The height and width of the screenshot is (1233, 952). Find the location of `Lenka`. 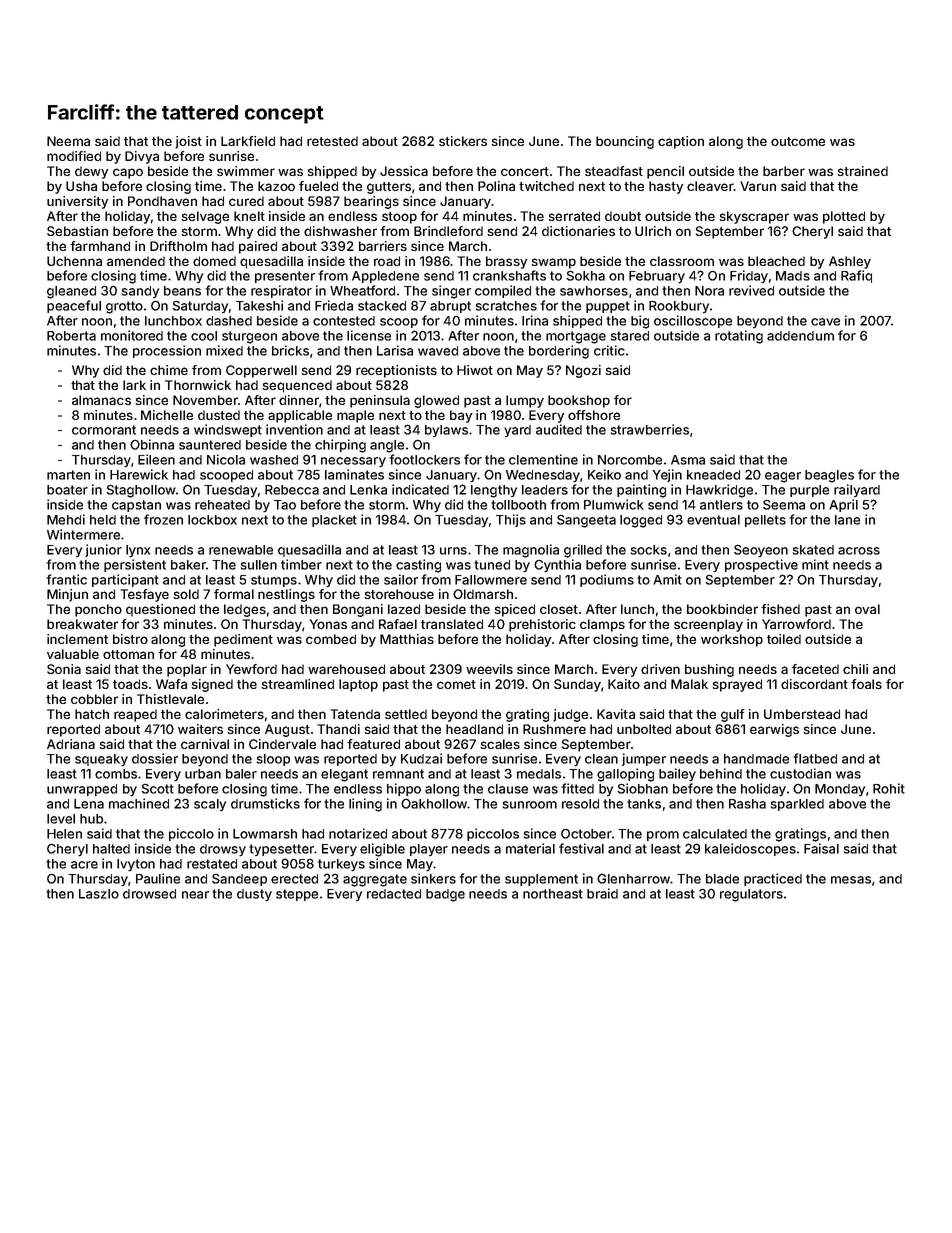

Lenka is located at coordinates (368, 490).
